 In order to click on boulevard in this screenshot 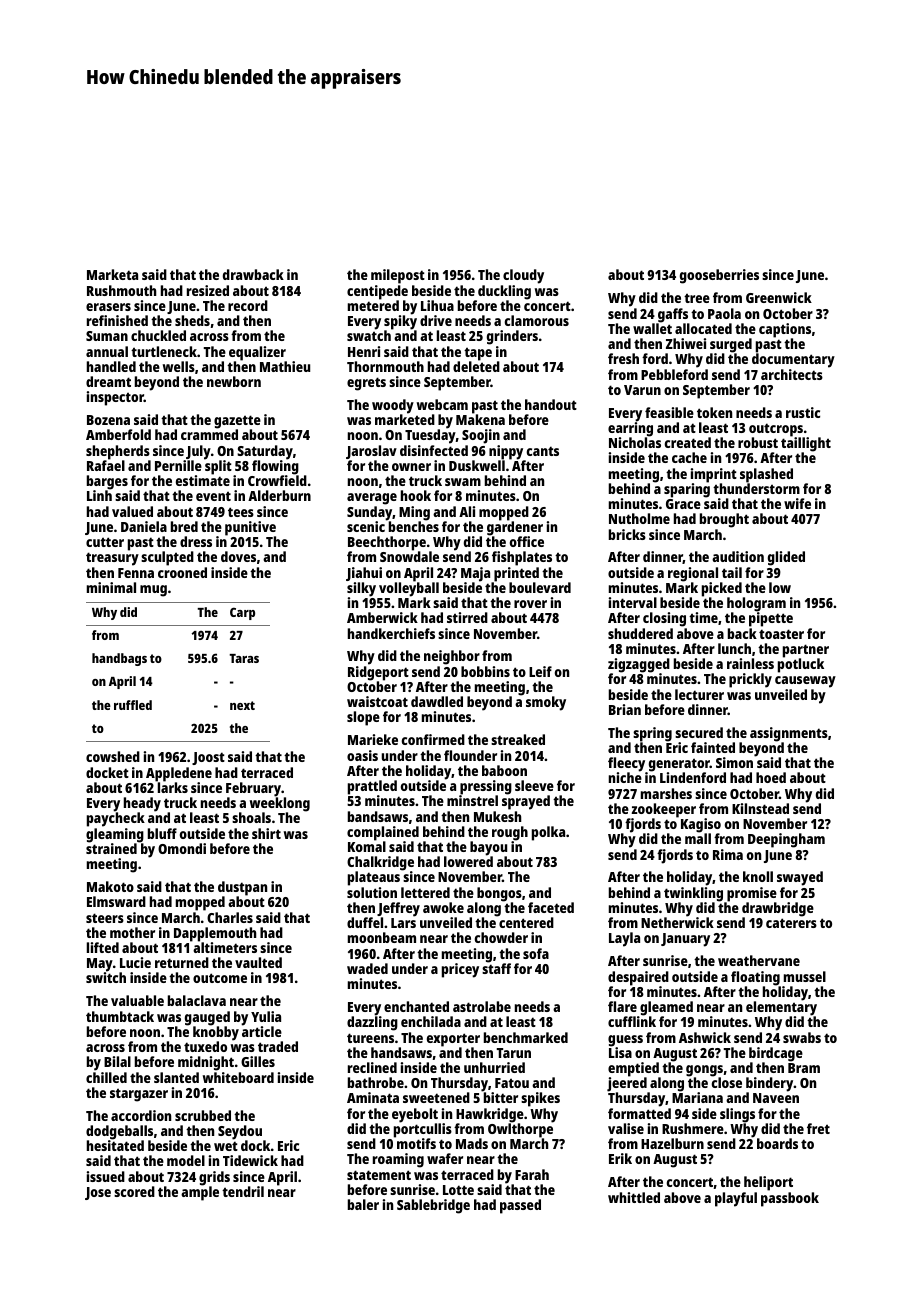, I will do `click(540, 587)`.
